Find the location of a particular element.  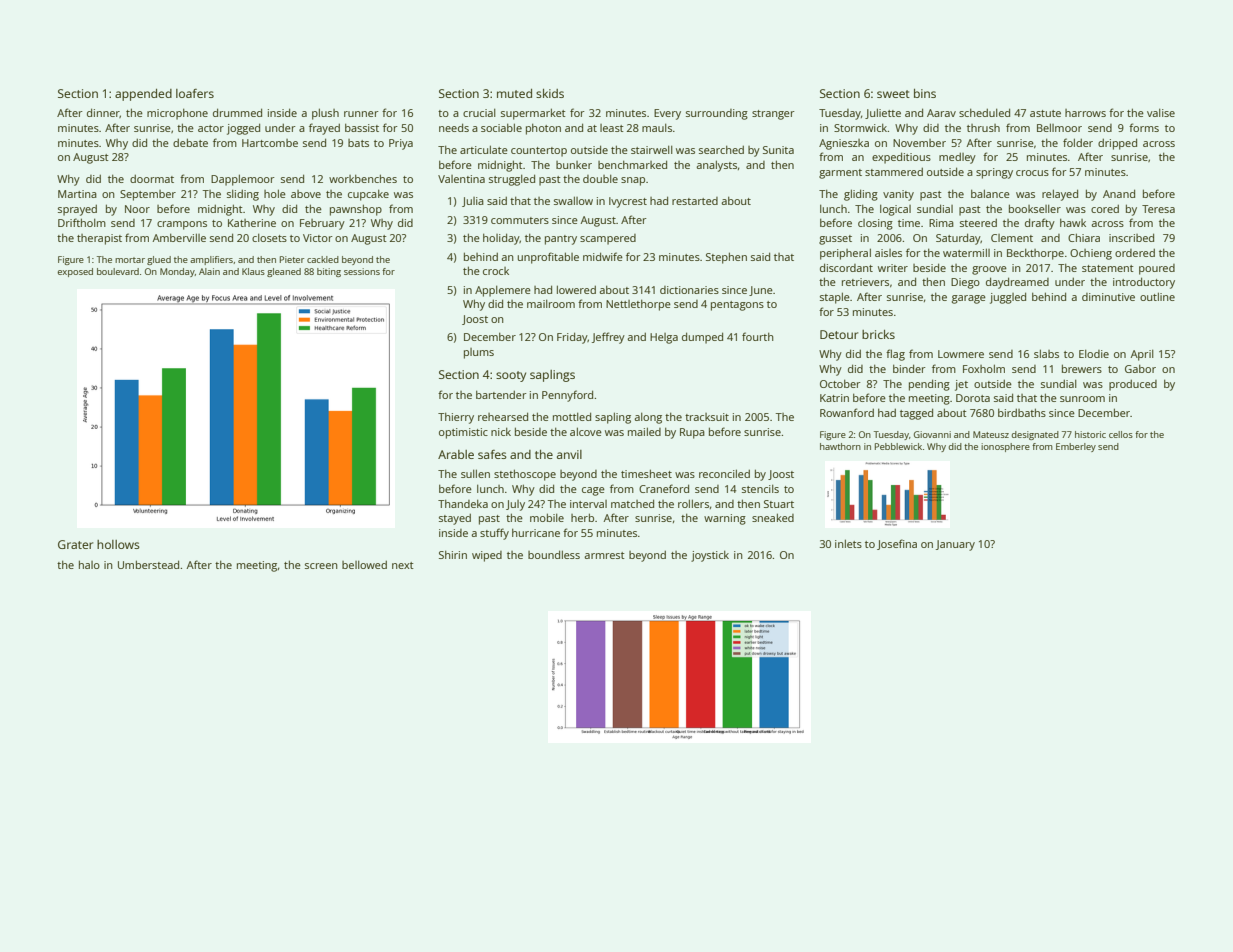

armrest is located at coordinates (605, 555).
